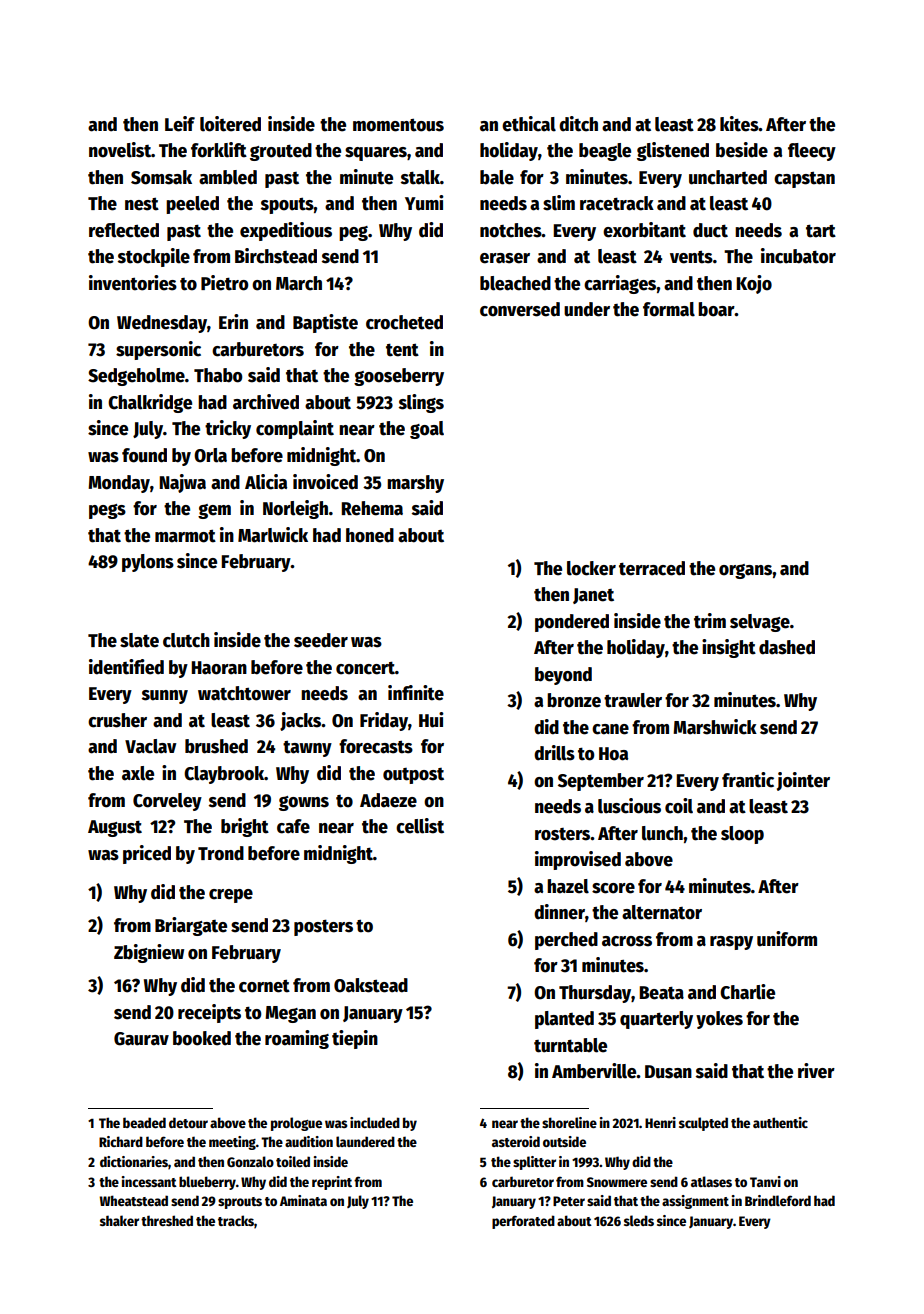 Image resolution: width=924 pixels, height=1314 pixels. I want to click on slings, so click(421, 403).
